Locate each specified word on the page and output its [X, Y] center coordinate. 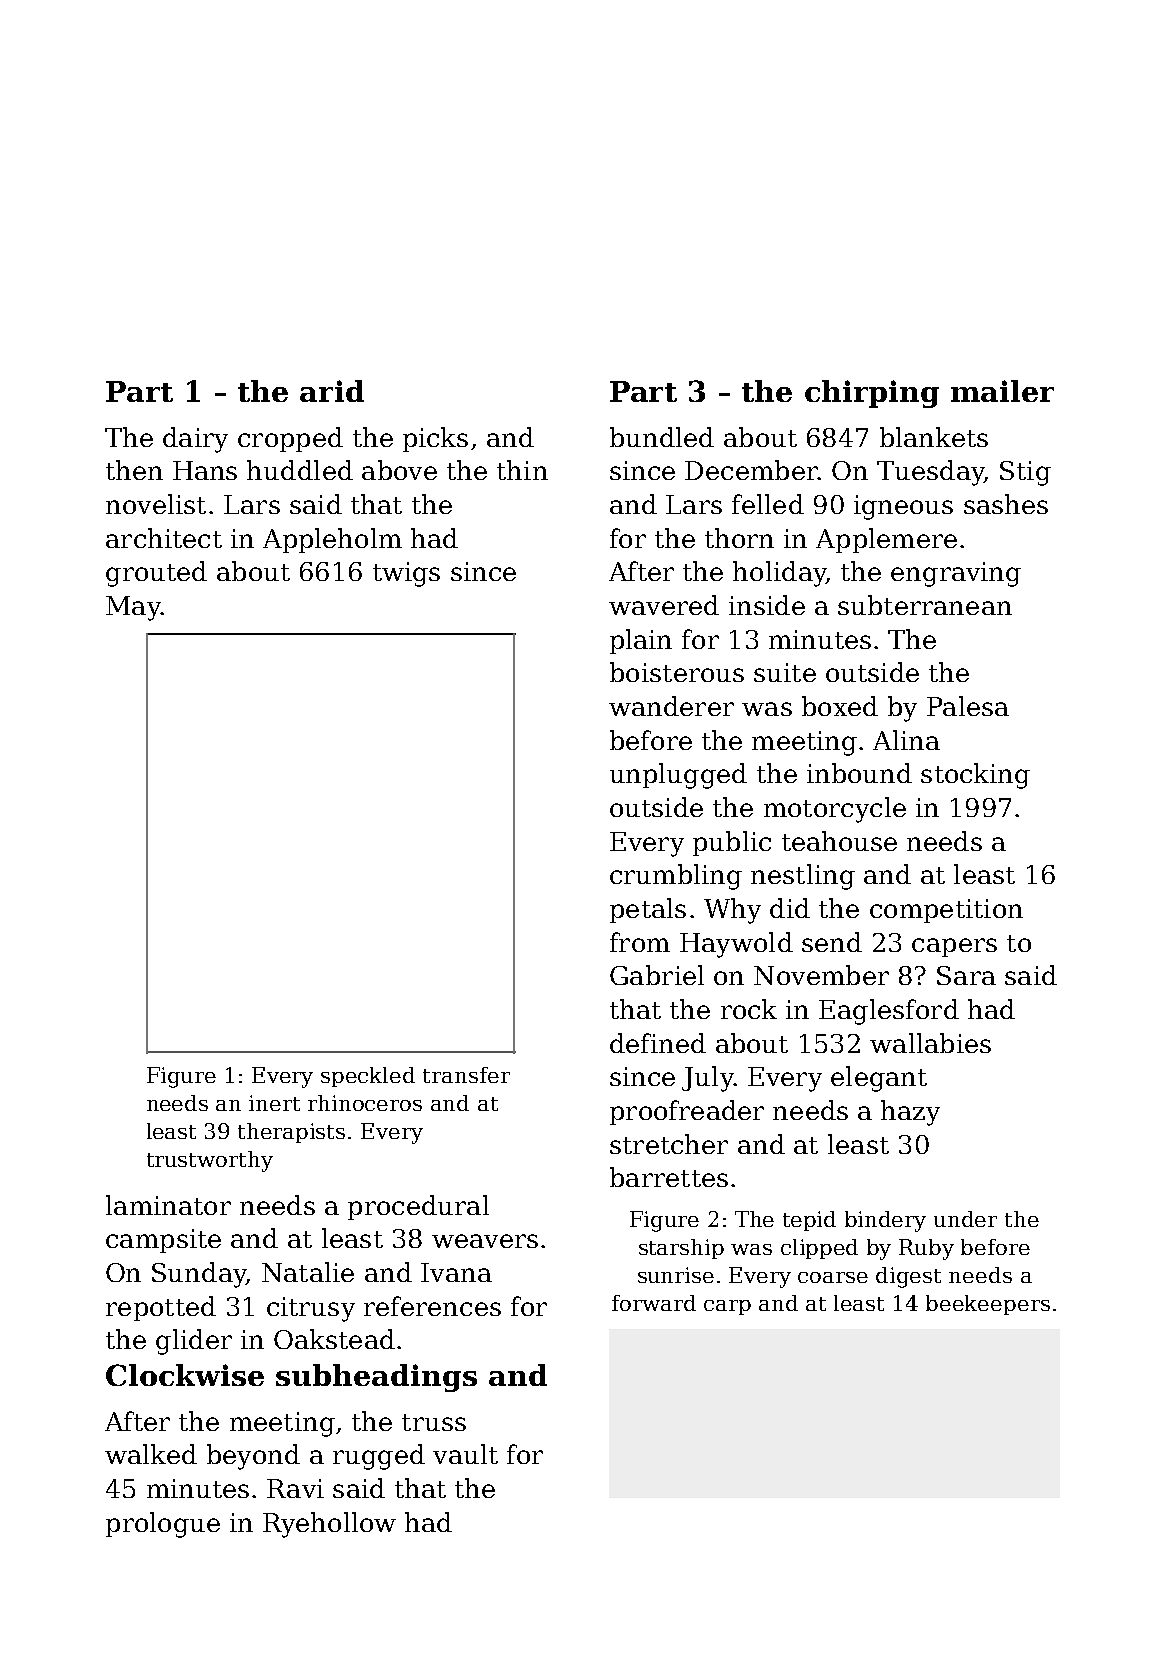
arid [332, 391]
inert [274, 1103]
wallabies [930, 1043]
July [708, 1079]
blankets [934, 437]
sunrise [676, 1275]
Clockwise [185, 1375]
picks [435, 439]
